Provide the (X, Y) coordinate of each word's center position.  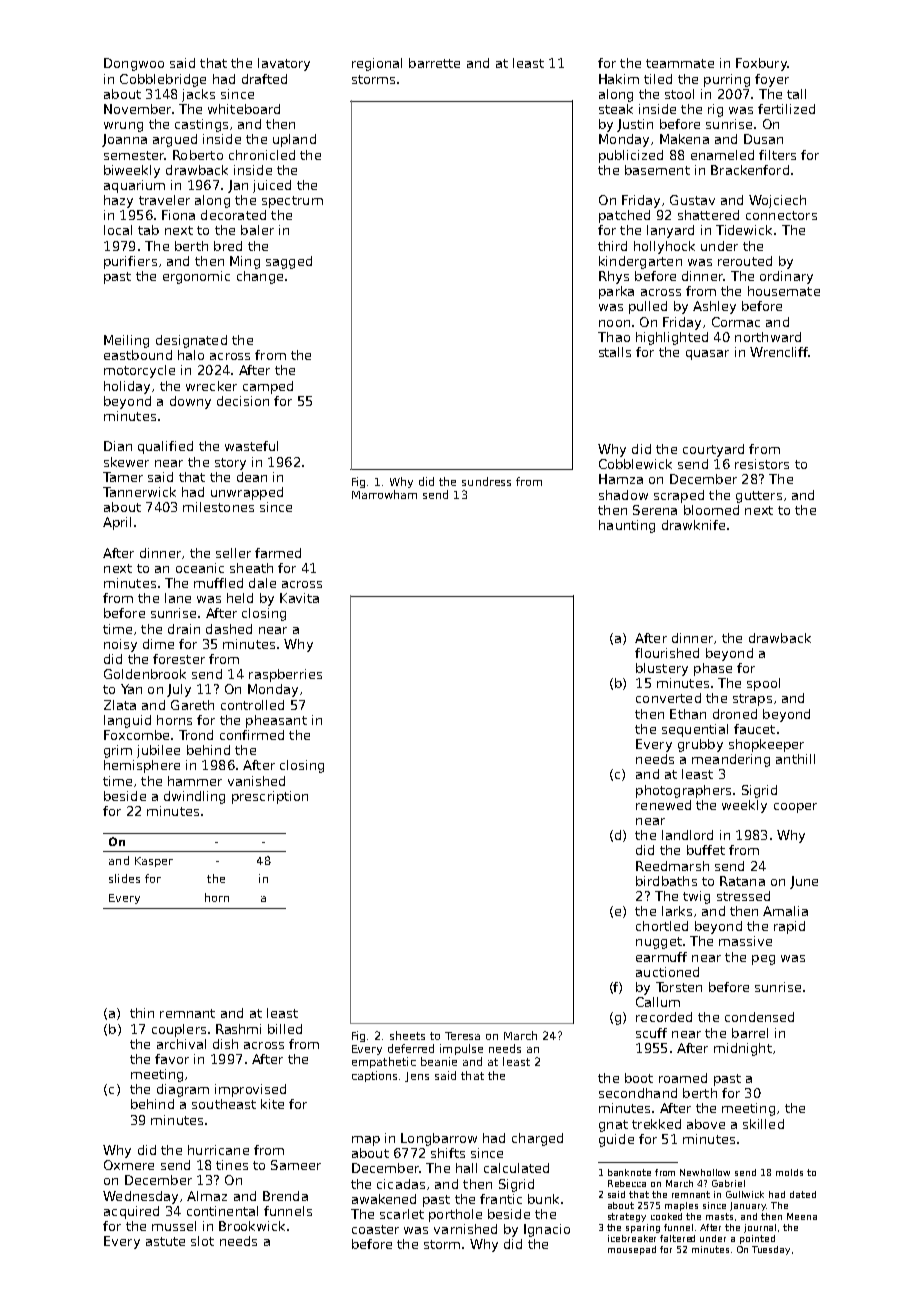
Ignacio (547, 1230)
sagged (289, 262)
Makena (684, 139)
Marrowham (384, 494)
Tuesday (771, 1250)
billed (285, 1029)
